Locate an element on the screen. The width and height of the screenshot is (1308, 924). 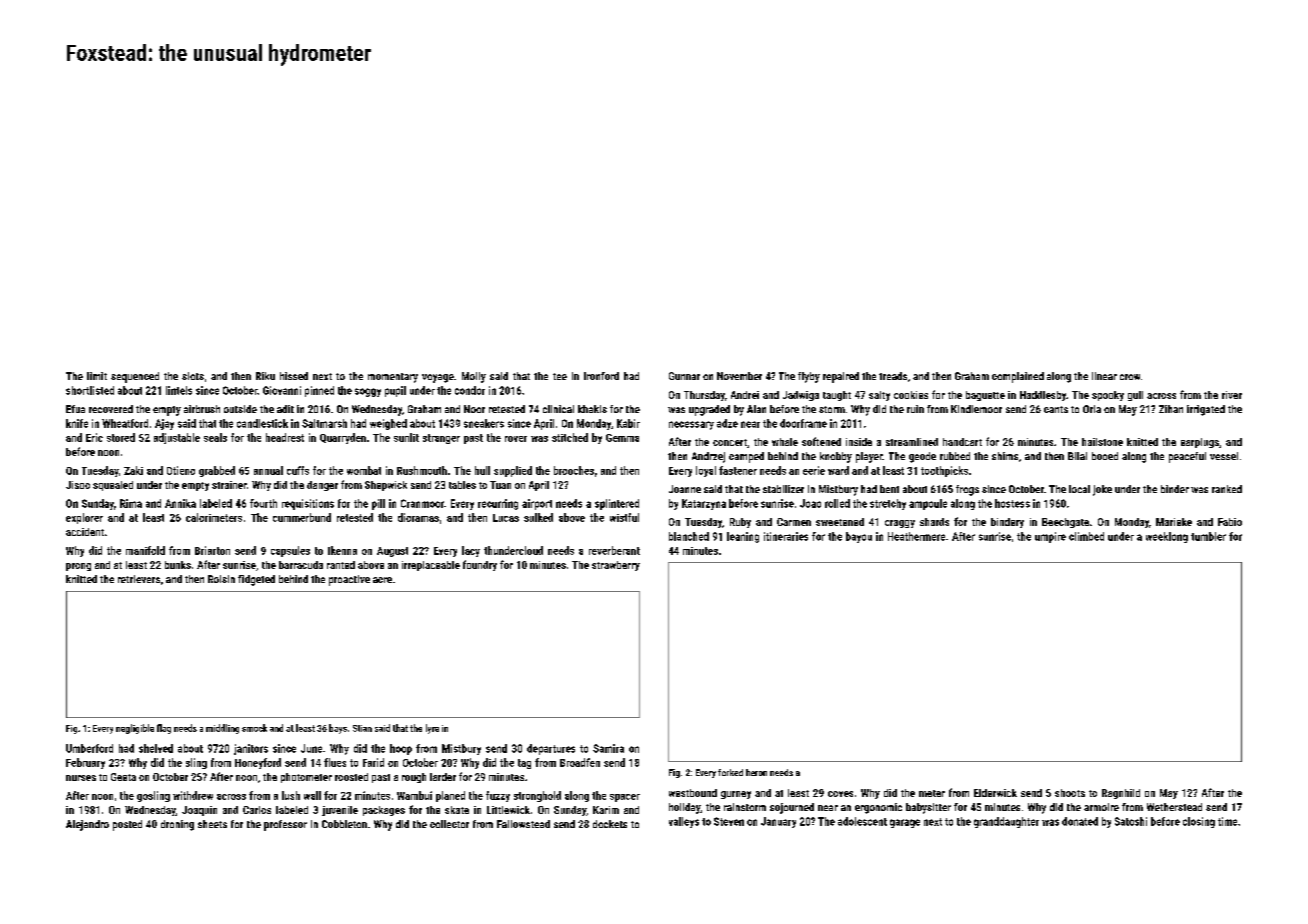
Riku is located at coordinates (265, 376).
